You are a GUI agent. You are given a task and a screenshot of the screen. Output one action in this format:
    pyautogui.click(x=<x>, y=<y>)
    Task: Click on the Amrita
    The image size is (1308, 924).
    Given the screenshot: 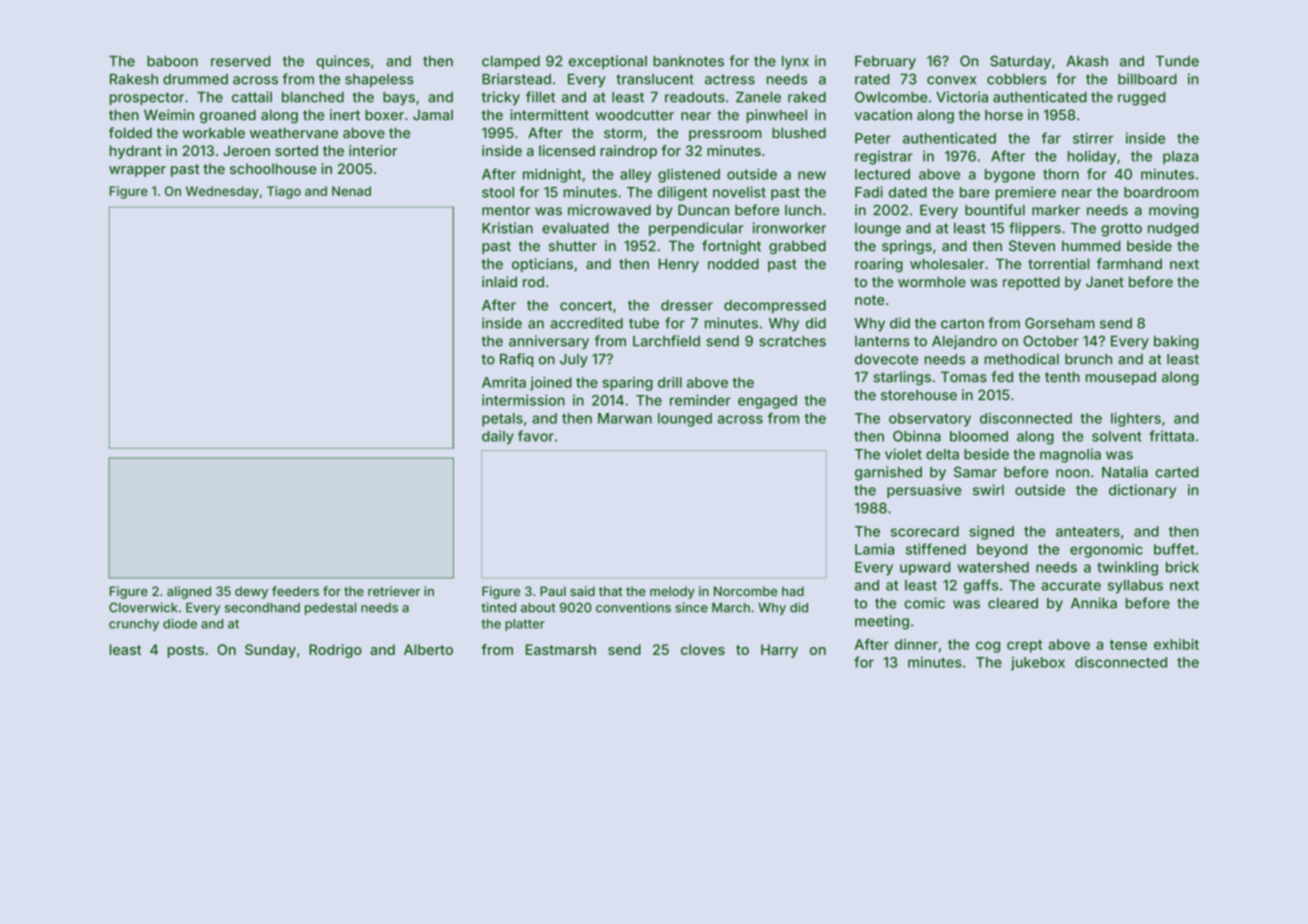 What is the action you would take?
    pyautogui.click(x=504, y=382)
